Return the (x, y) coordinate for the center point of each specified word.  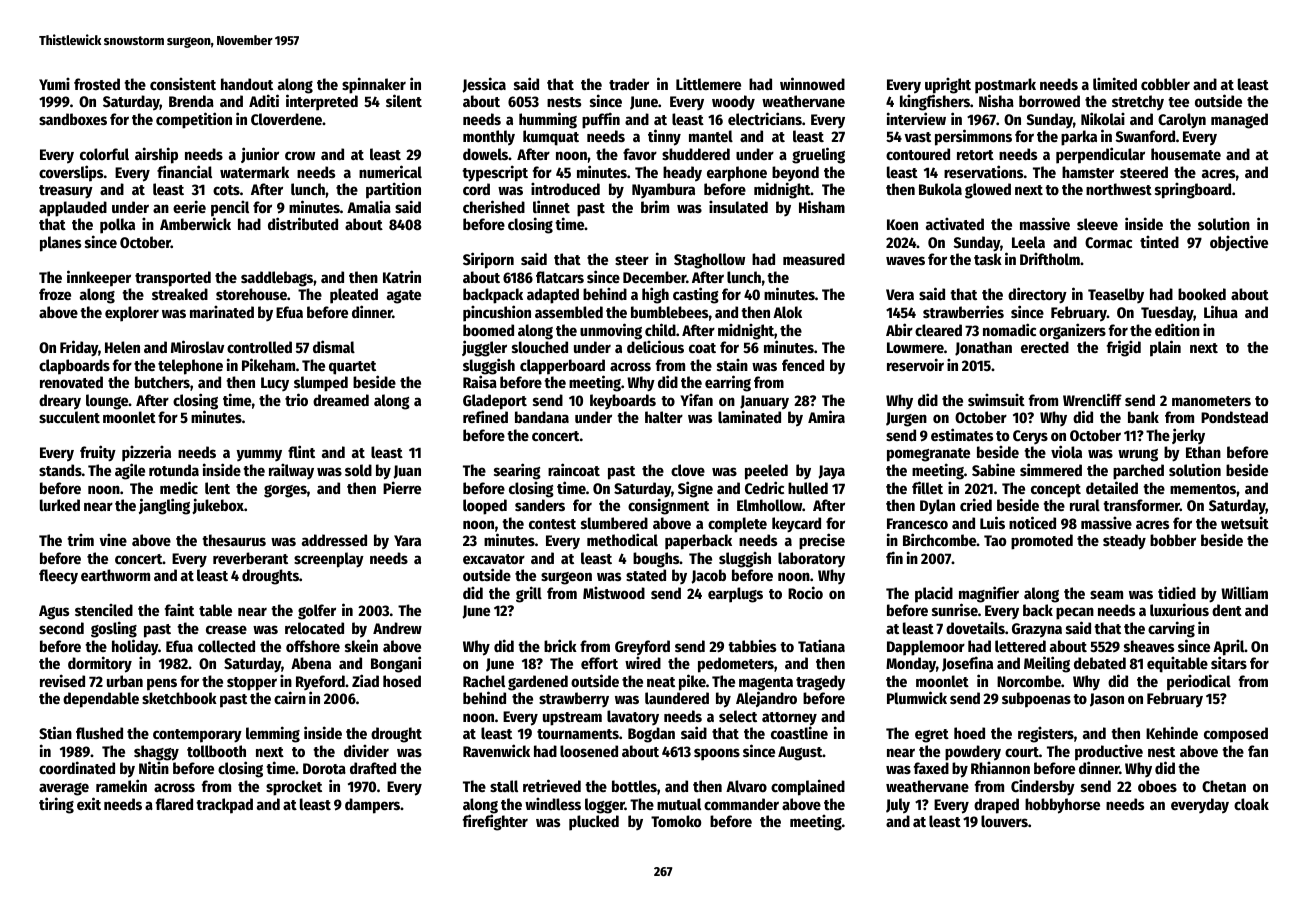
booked (1202, 294)
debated (1100, 663)
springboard (1193, 190)
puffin (601, 120)
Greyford (642, 648)
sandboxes (73, 119)
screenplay (329, 560)
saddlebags (277, 279)
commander (741, 804)
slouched (540, 347)
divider (366, 750)
